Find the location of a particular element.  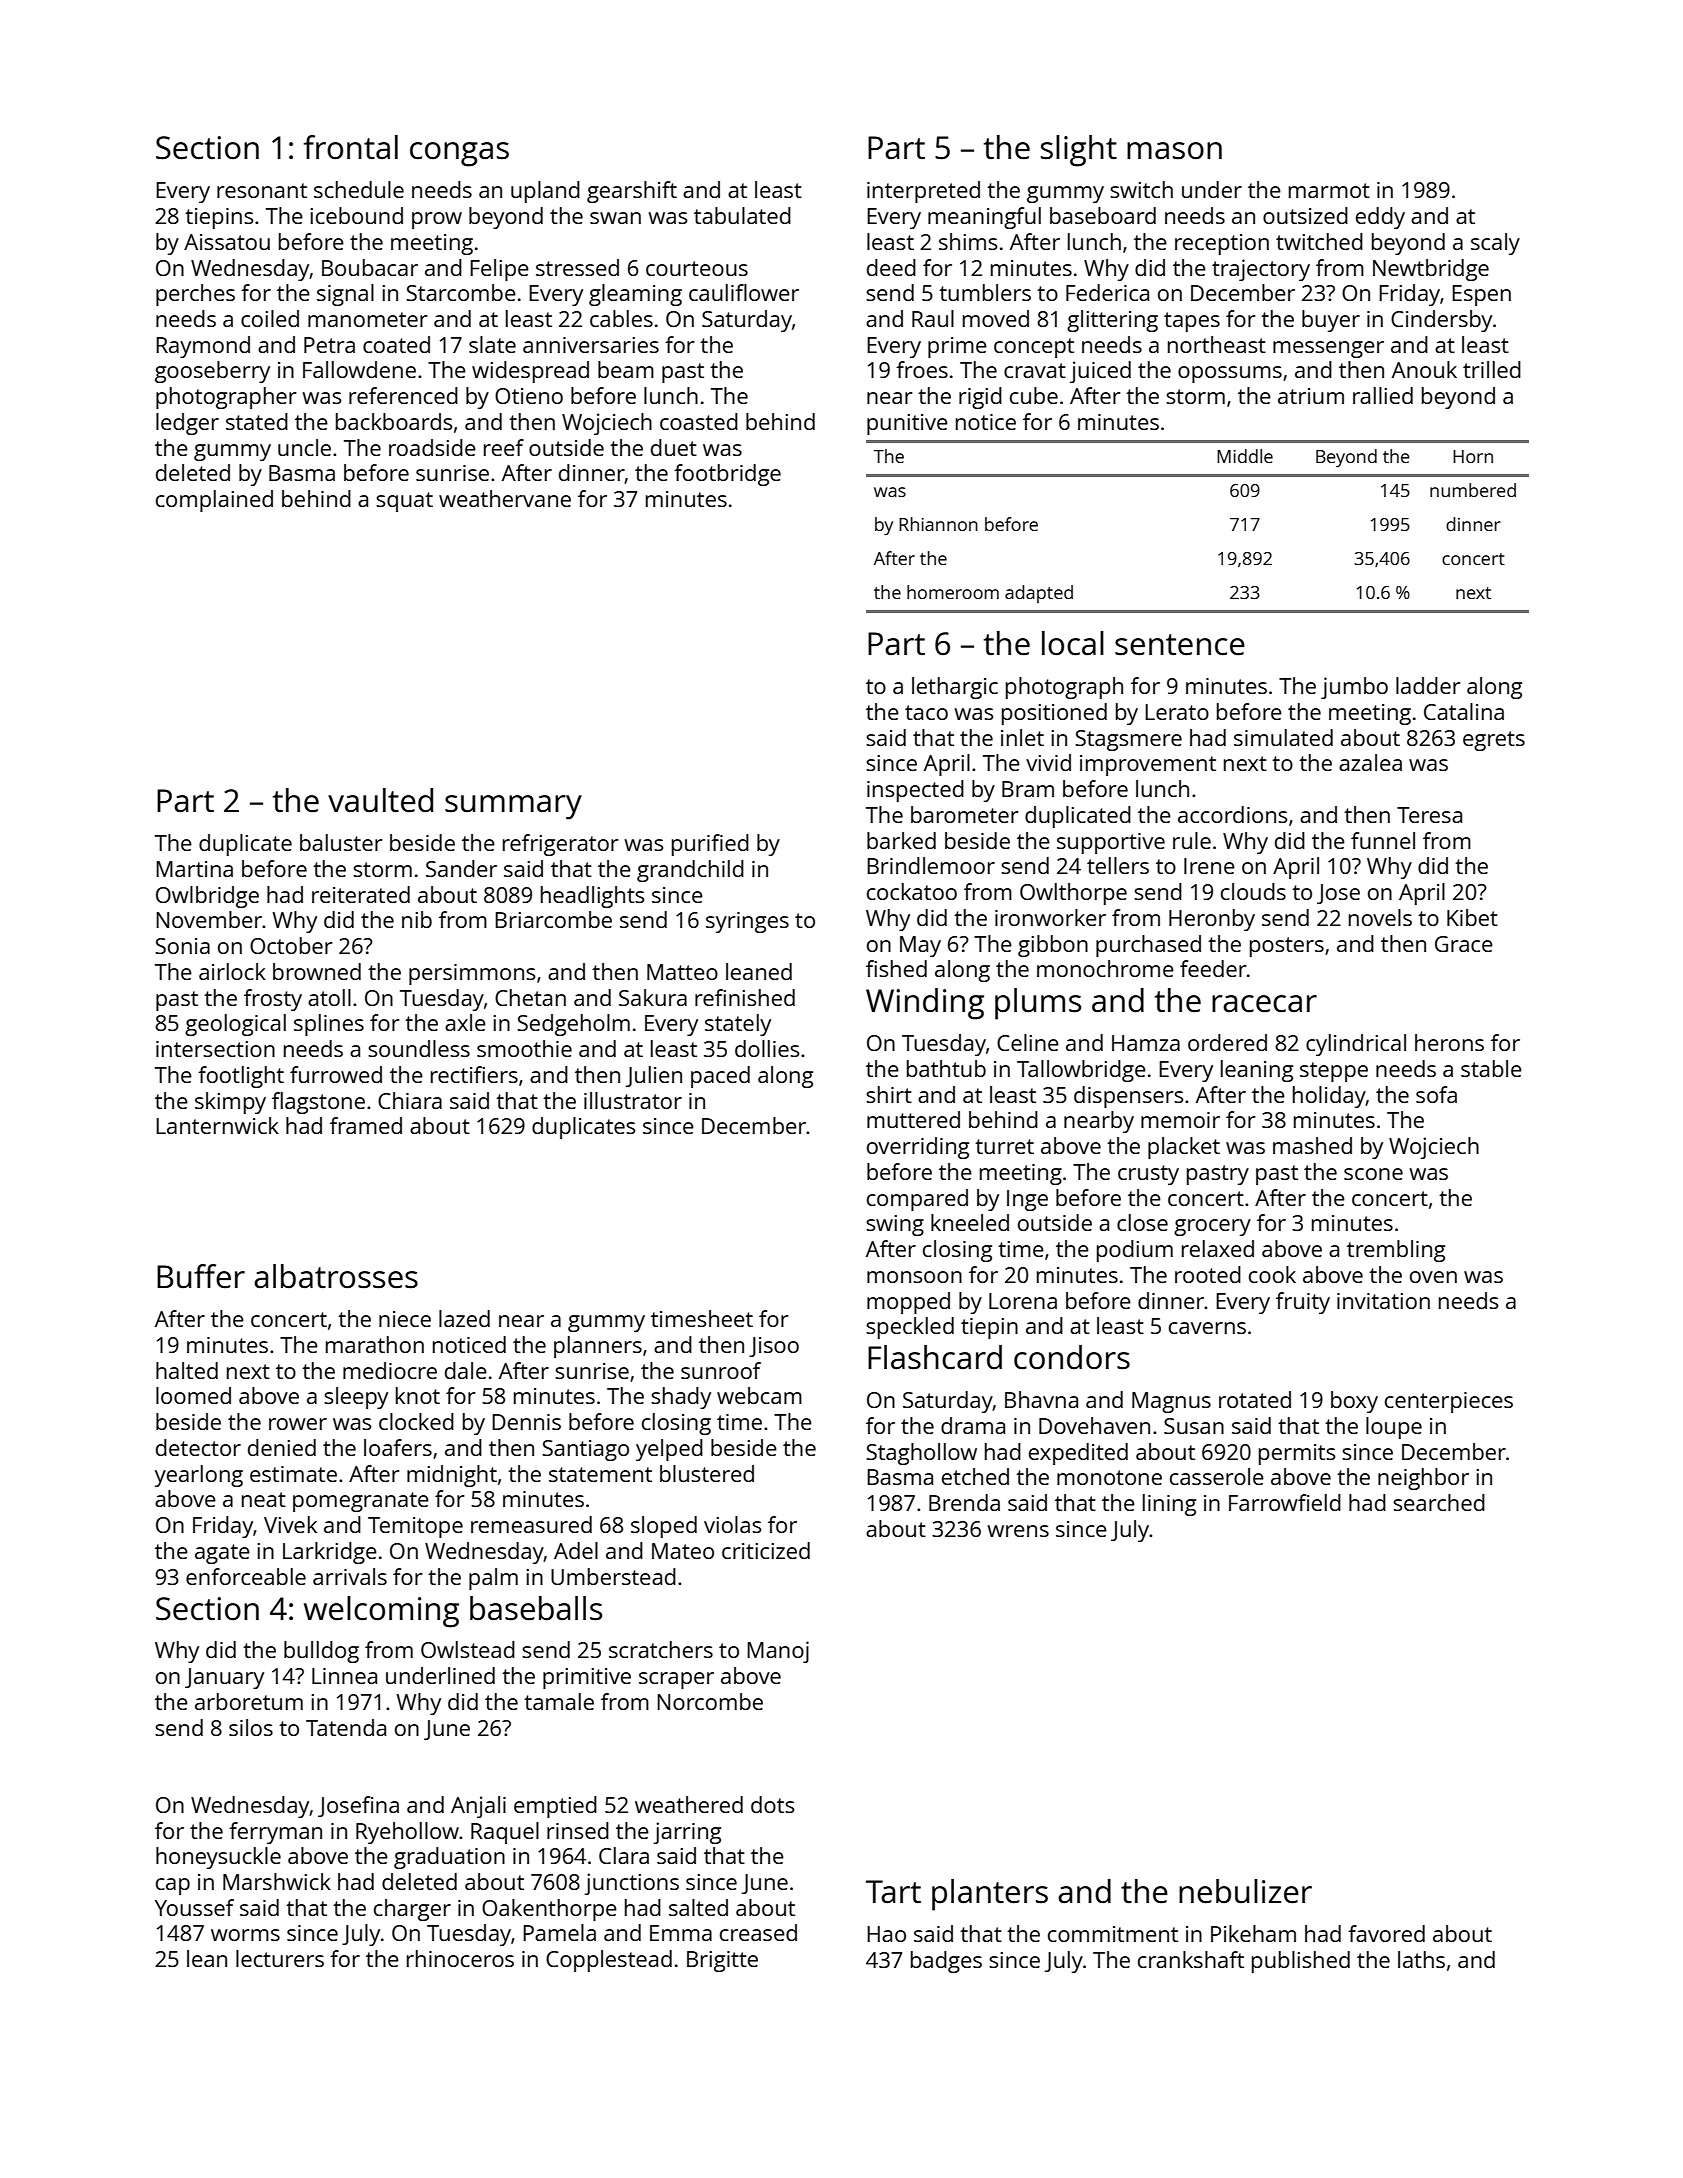

Staghollow is located at coordinates (921, 1454).
